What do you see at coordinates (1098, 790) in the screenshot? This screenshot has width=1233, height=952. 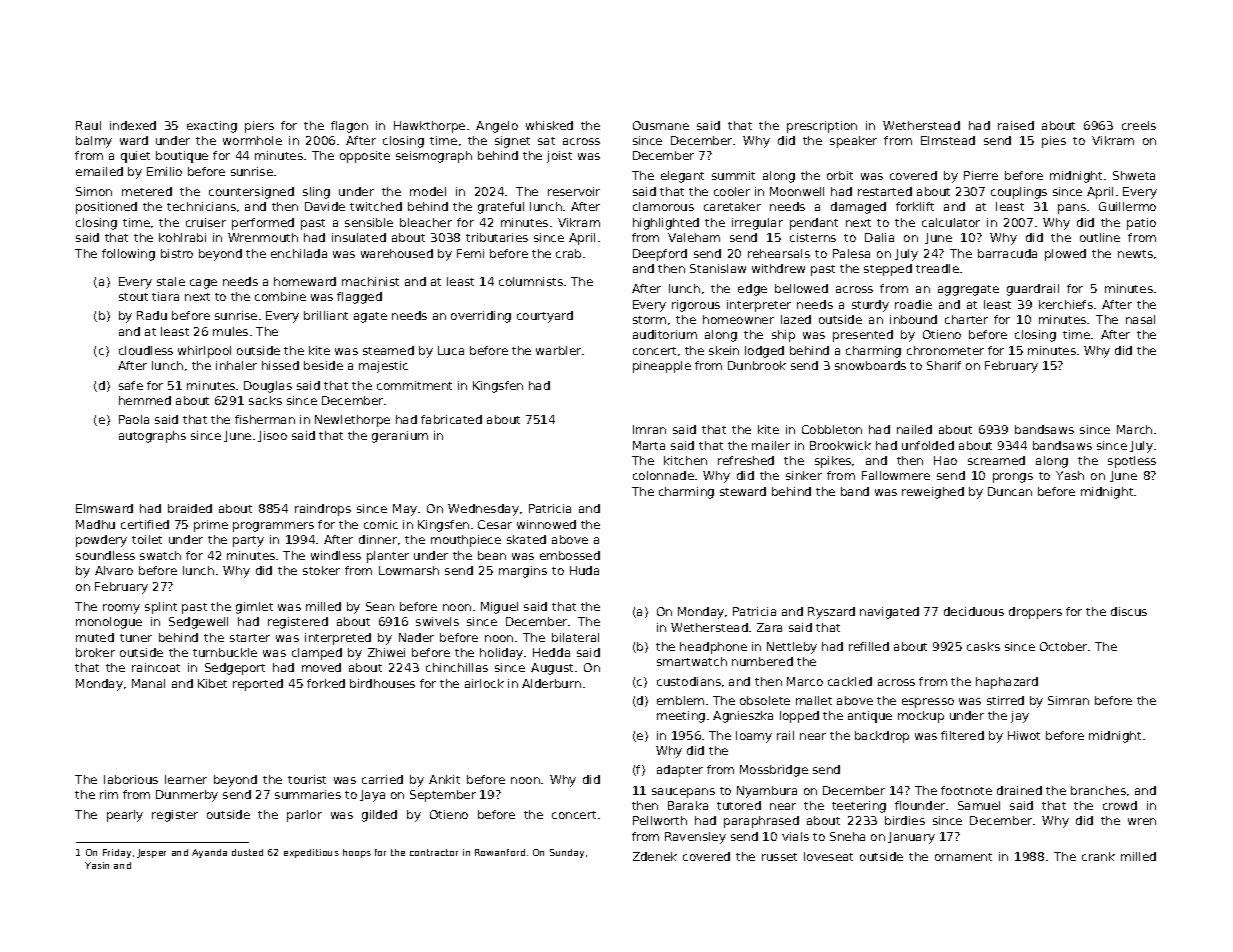 I see `branches` at bounding box center [1098, 790].
